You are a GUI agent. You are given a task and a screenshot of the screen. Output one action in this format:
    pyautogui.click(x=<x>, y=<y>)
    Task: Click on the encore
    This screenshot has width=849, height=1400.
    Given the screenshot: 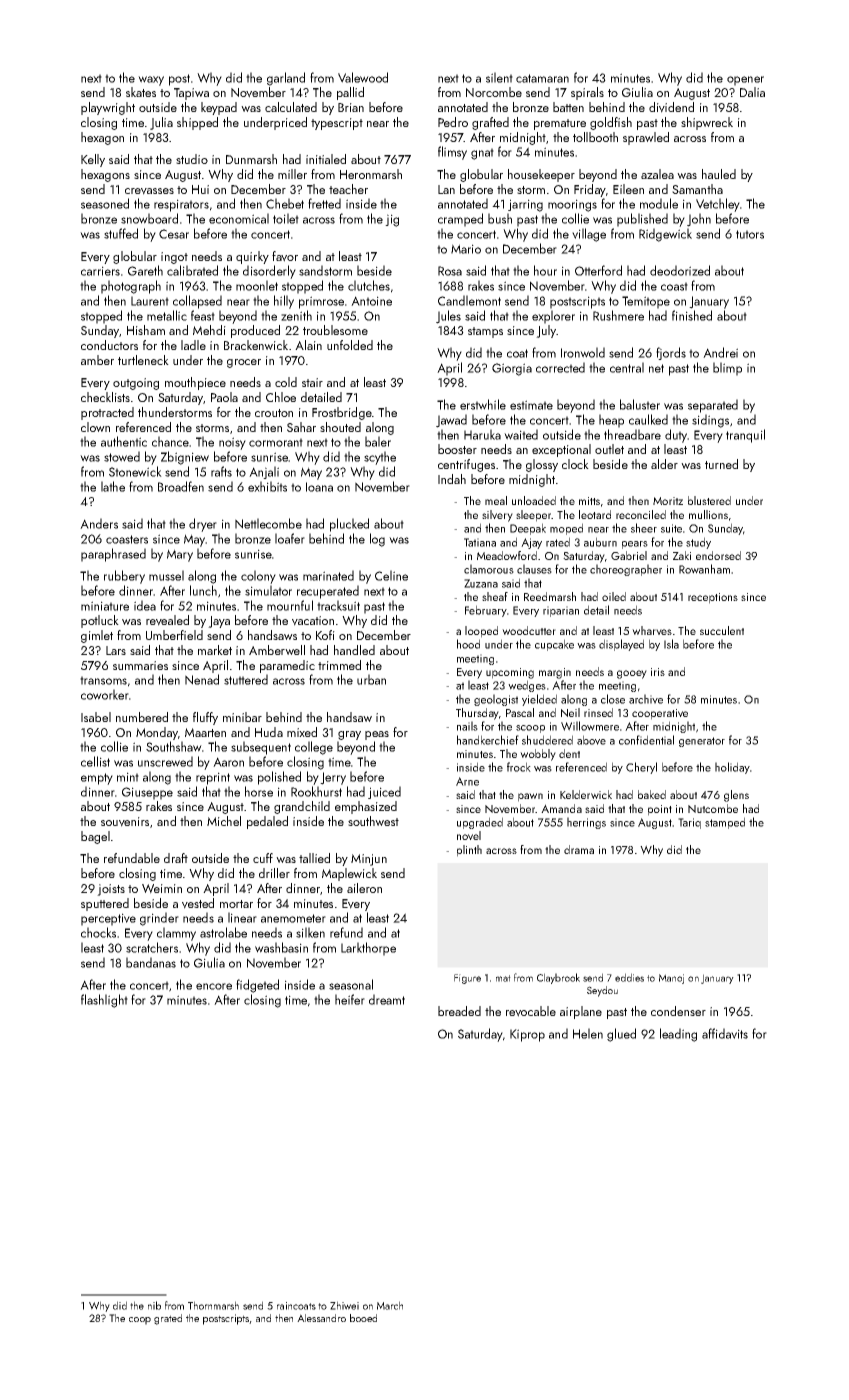 What is the action you would take?
    pyautogui.click(x=214, y=986)
